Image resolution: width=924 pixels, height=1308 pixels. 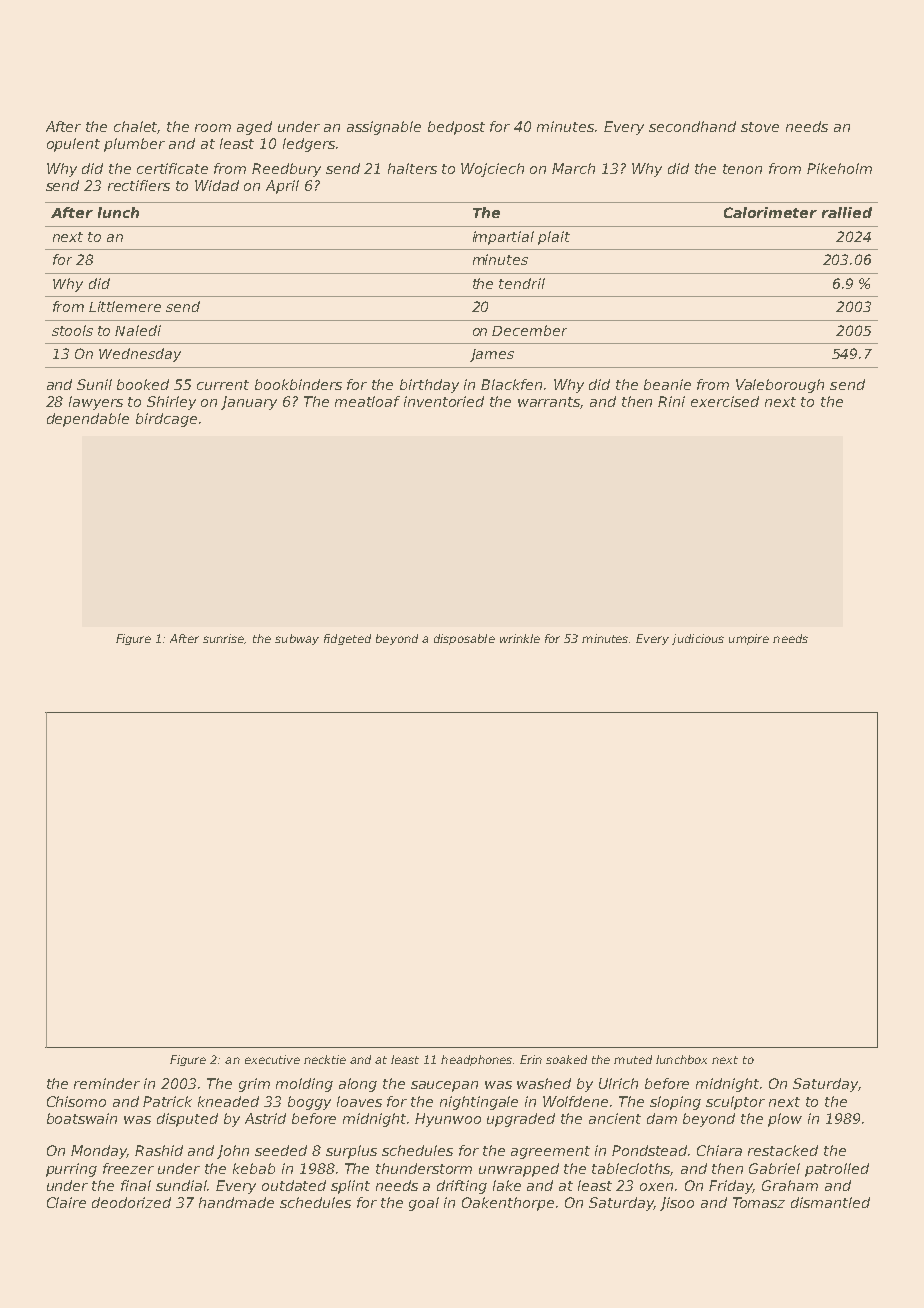 What do you see at coordinates (298, 384) in the image?
I see `bookbinders` at bounding box center [298, 384].
